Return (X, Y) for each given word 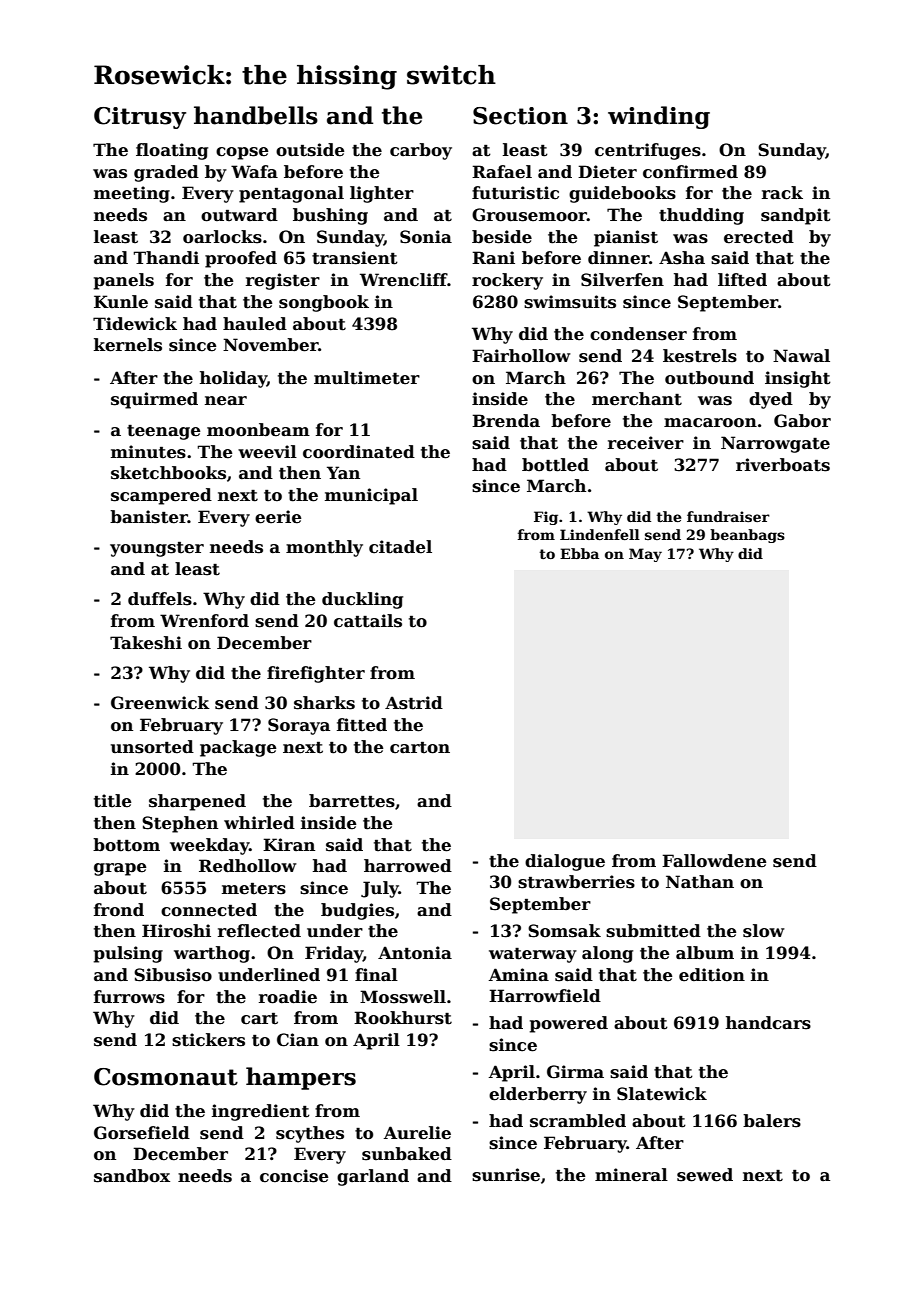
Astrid (414, 703)
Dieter (607, 172)
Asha (682, 258)
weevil (267, 452)
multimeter (367, 378)
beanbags (747, 536)
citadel (400, 547)
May (645, 555)
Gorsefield (142, 1133)
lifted (742, 280)
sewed (705, 1175)
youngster (157, 549)
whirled (259, 823)
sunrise (506, 1175)
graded (166, 173)
